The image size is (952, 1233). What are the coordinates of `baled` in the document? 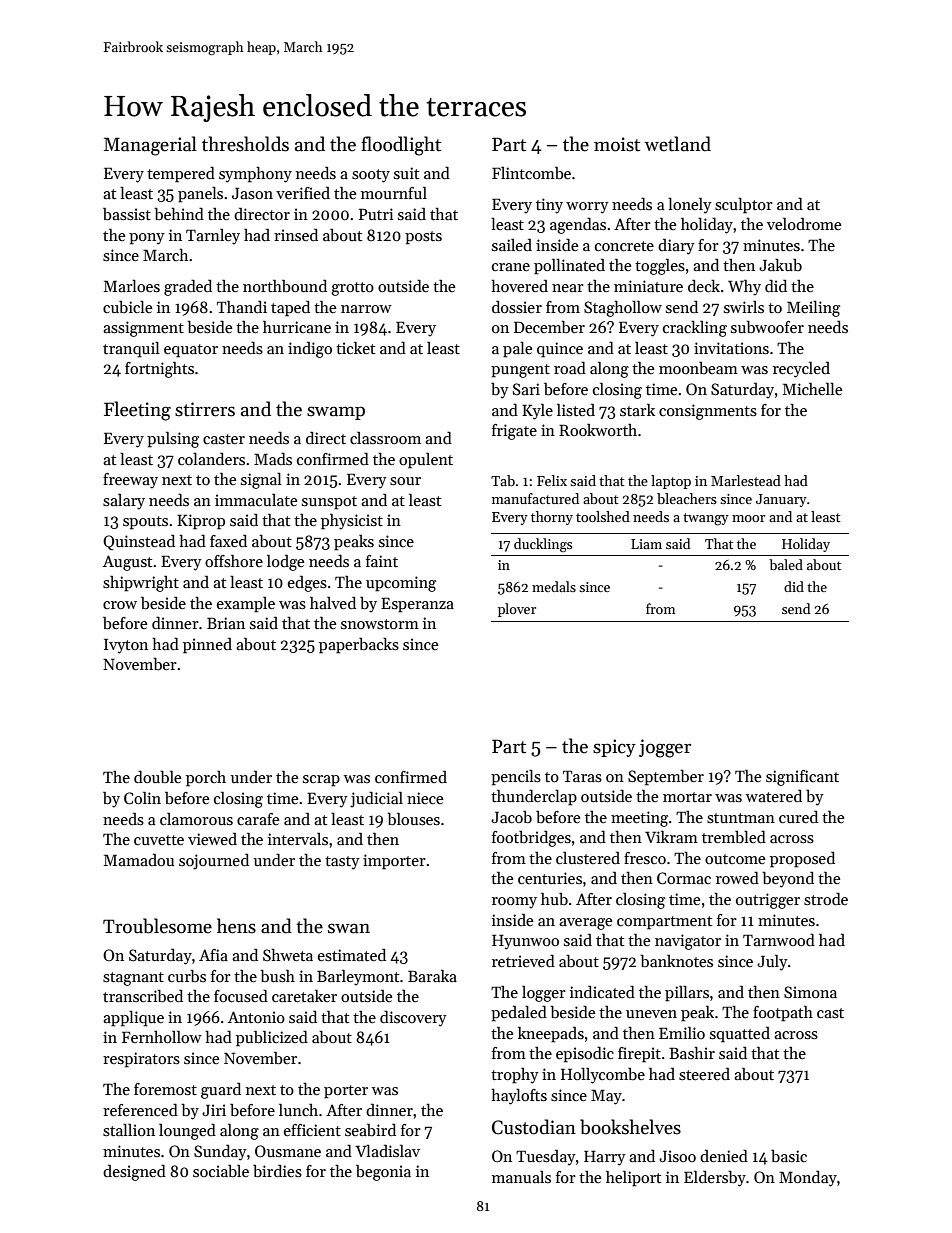 It's located at (786, 564).
